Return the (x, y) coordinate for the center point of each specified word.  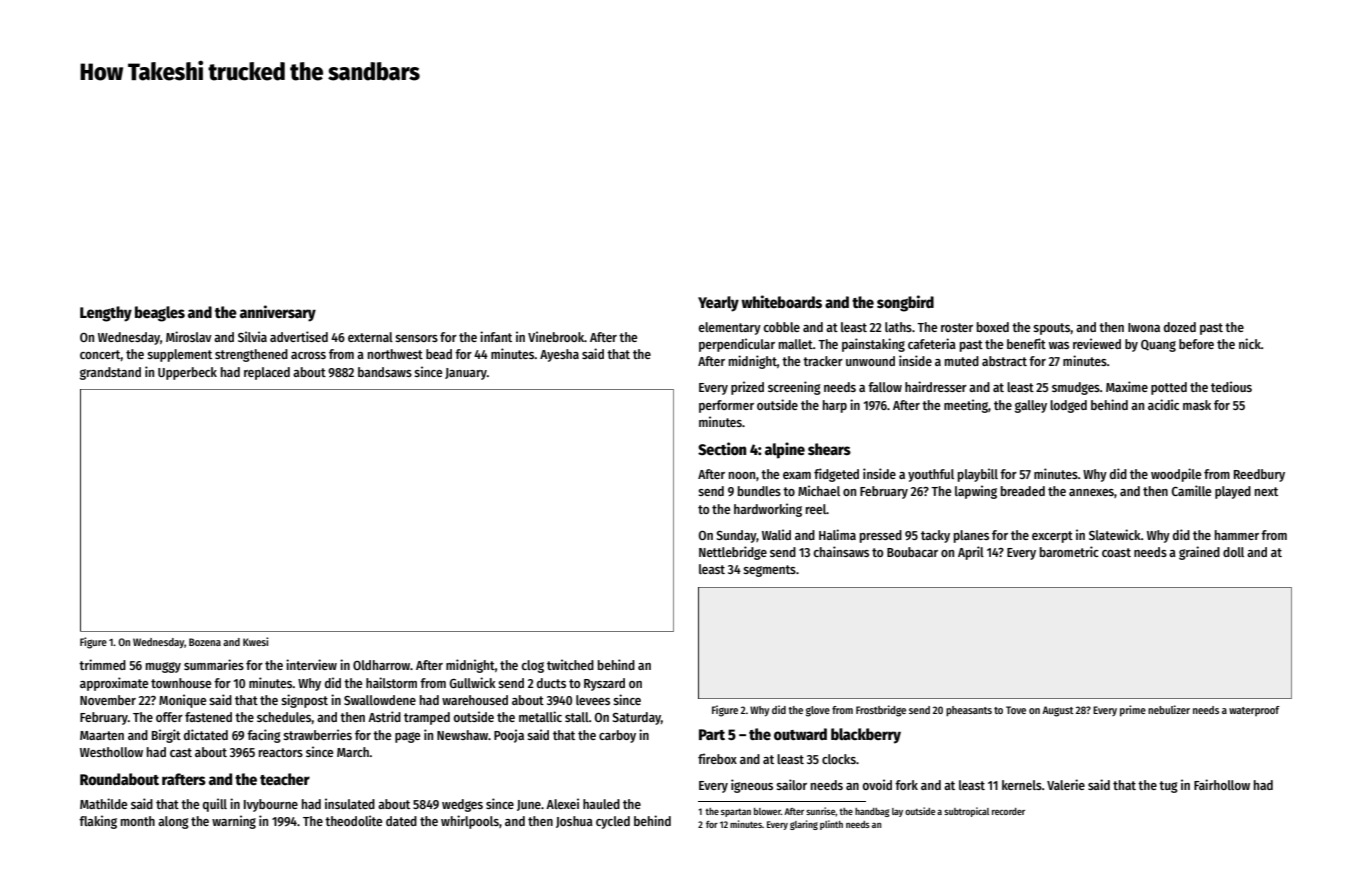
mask (1197, 405)
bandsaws (385, 372)
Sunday (736, 536)
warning (234, 822)
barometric (1069, 551)
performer (726, 406)
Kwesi (255, 641)
